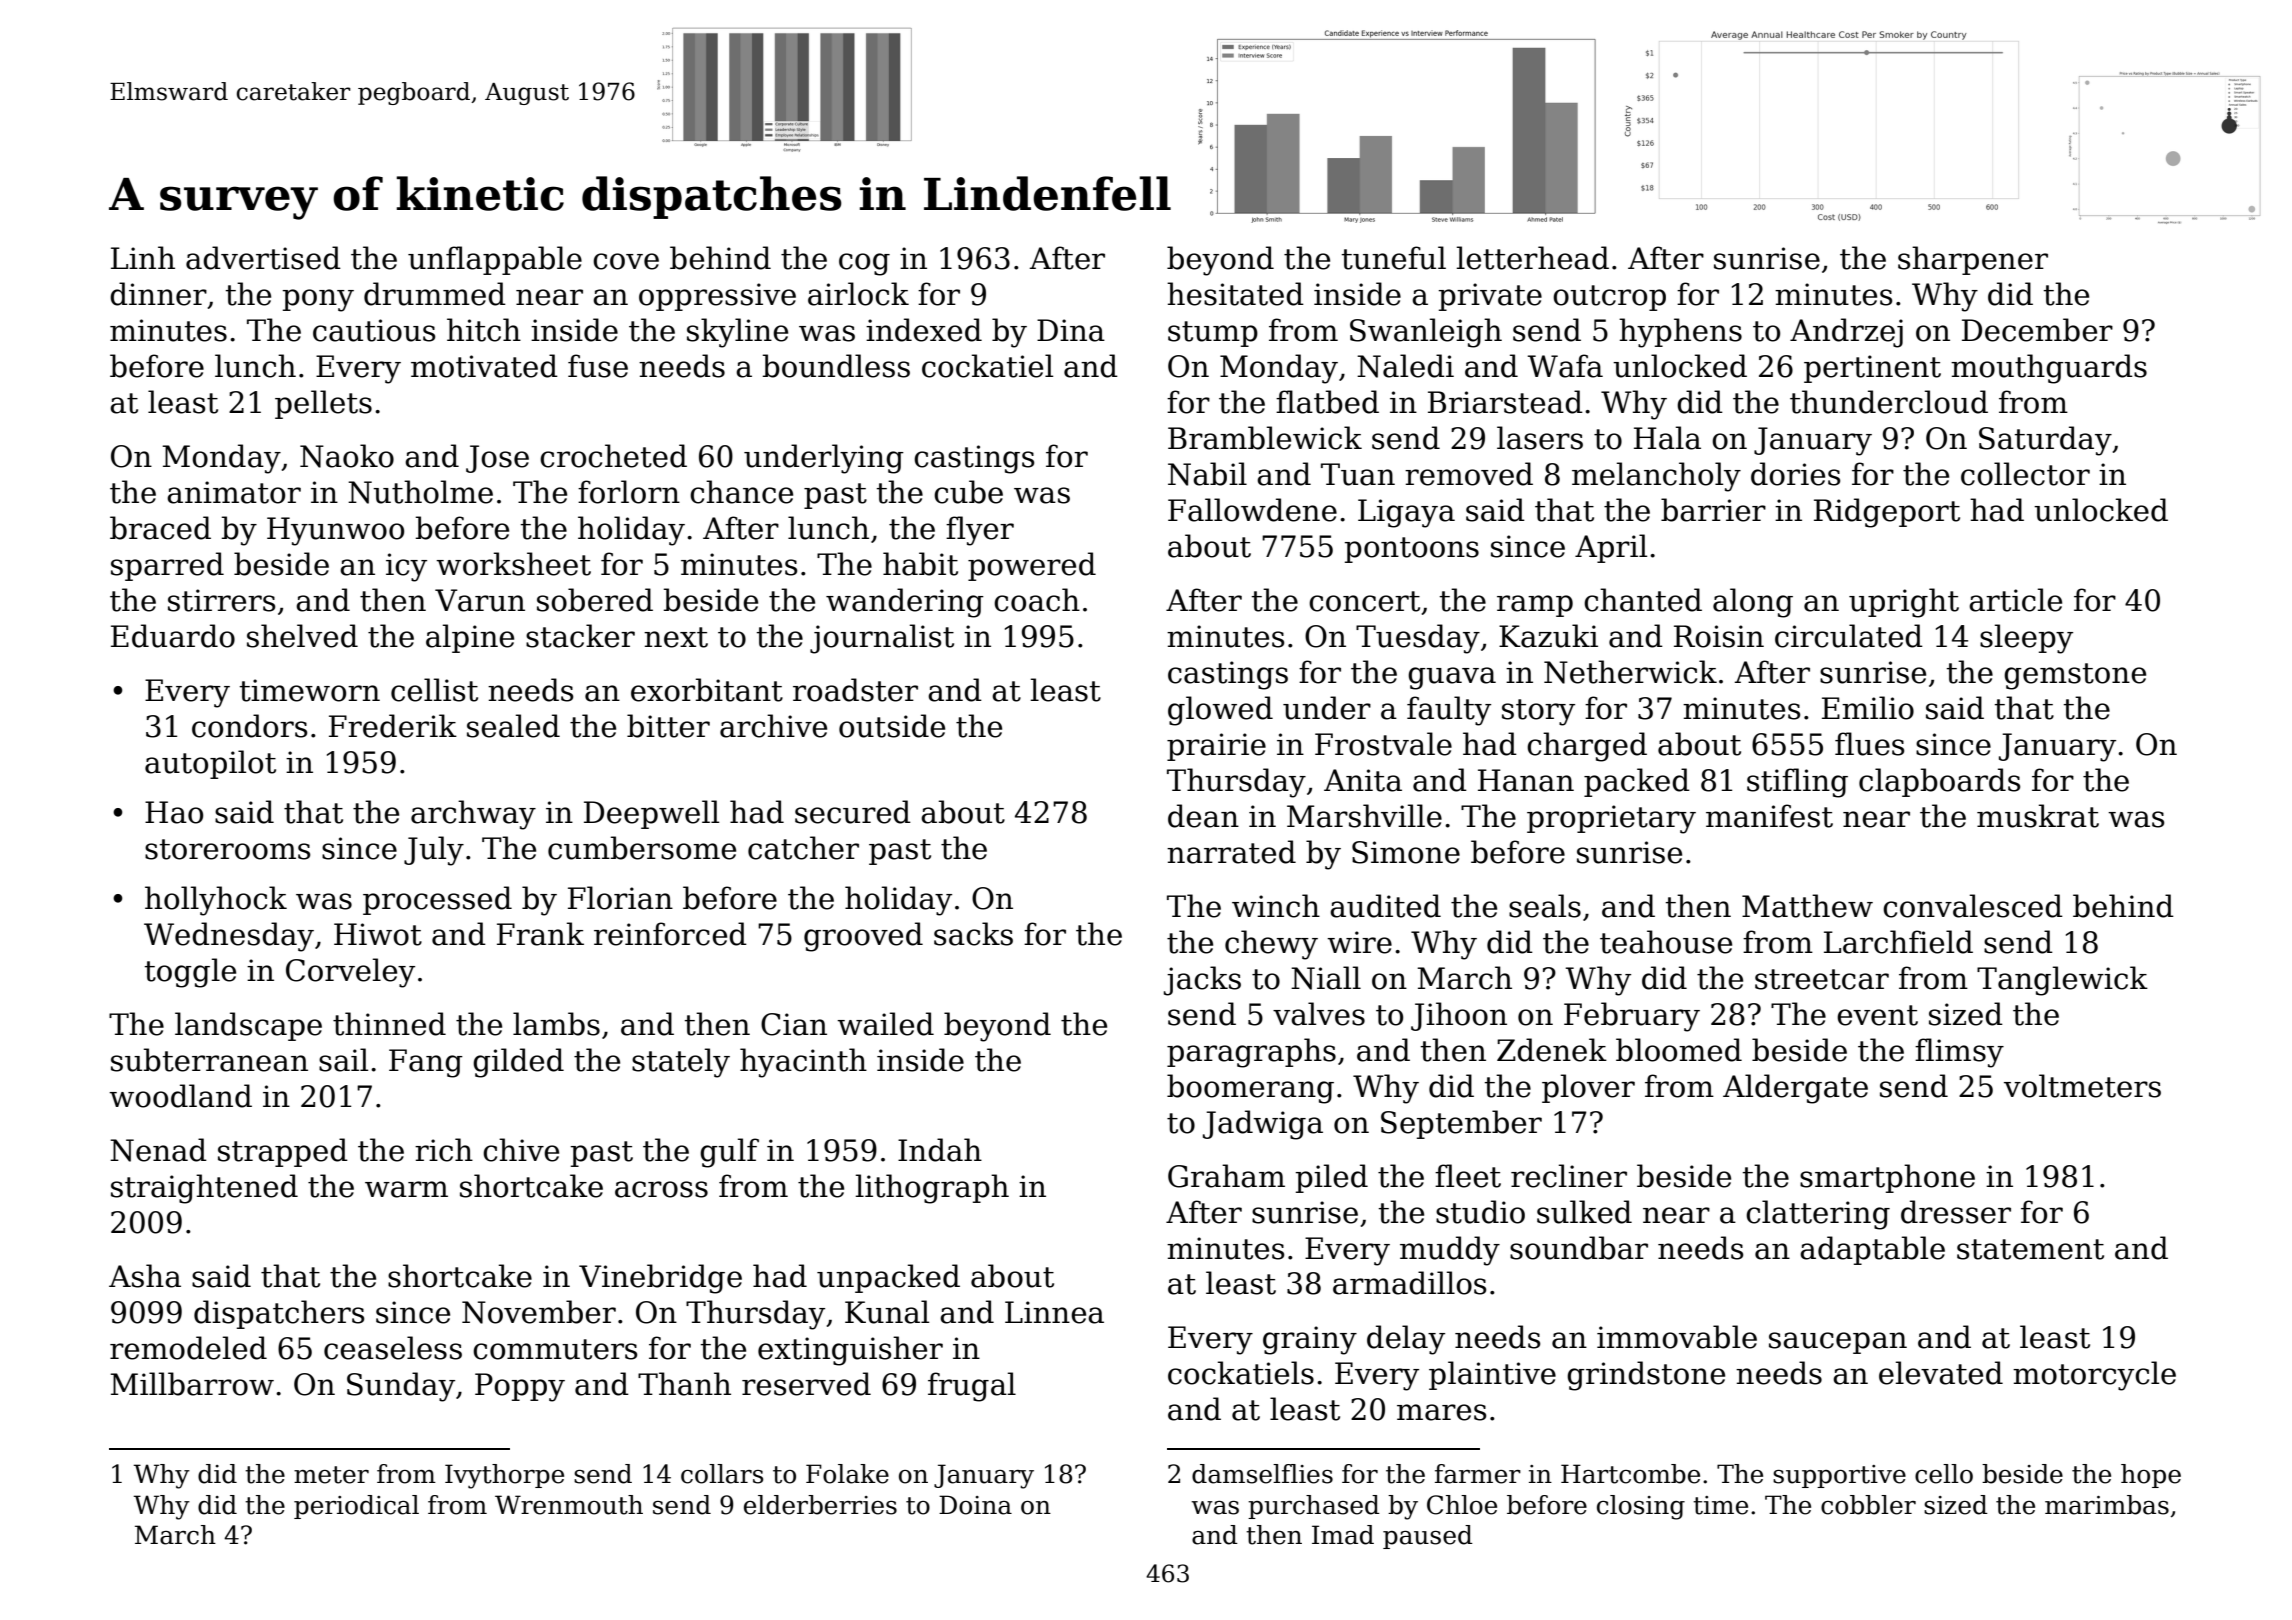  Describe the element at coordinates (393, 1348) in the screenshot. I see `ceaseless` at that location.
